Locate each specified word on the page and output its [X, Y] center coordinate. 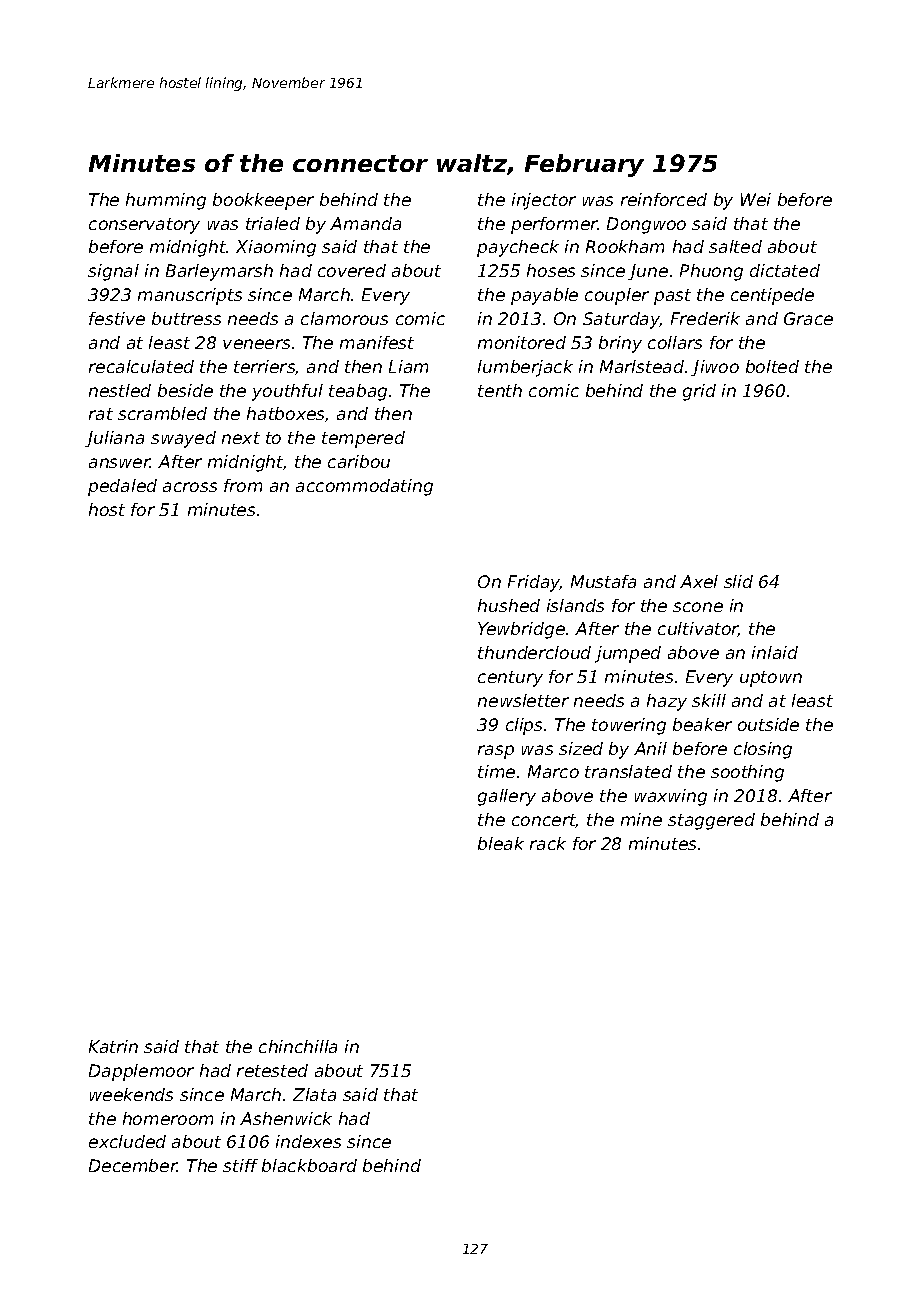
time [496, 771]
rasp [496, 752]
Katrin [113, 1046]
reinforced [664, 199]
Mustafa [603, 581]
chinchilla [298, 1046]
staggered [711, 821]
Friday [534, 583]
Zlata [314, 1094]
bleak [501, 843]
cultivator [698, 629]
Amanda [365, 223]
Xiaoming [276, 248]
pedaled [122, 487]
